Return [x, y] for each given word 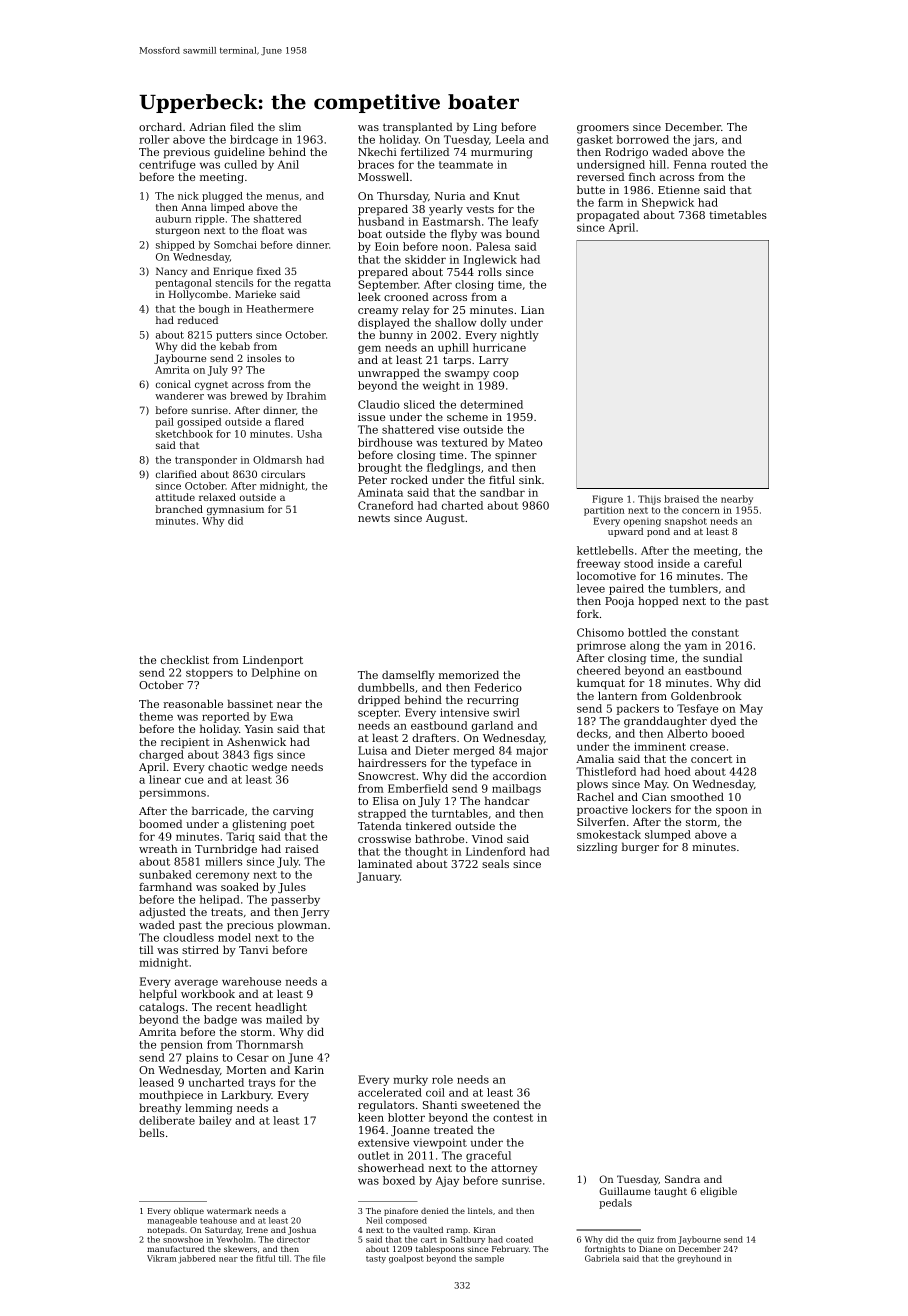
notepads [166, 1231]
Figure [607, 500]
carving [293, 812]
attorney [514, 1169]
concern [701, 511]
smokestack [609, 834]
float [273, 230]
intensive [464, 712]
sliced [419, 404]
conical [173, 384]
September [388, 285]
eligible [718, 1192]
